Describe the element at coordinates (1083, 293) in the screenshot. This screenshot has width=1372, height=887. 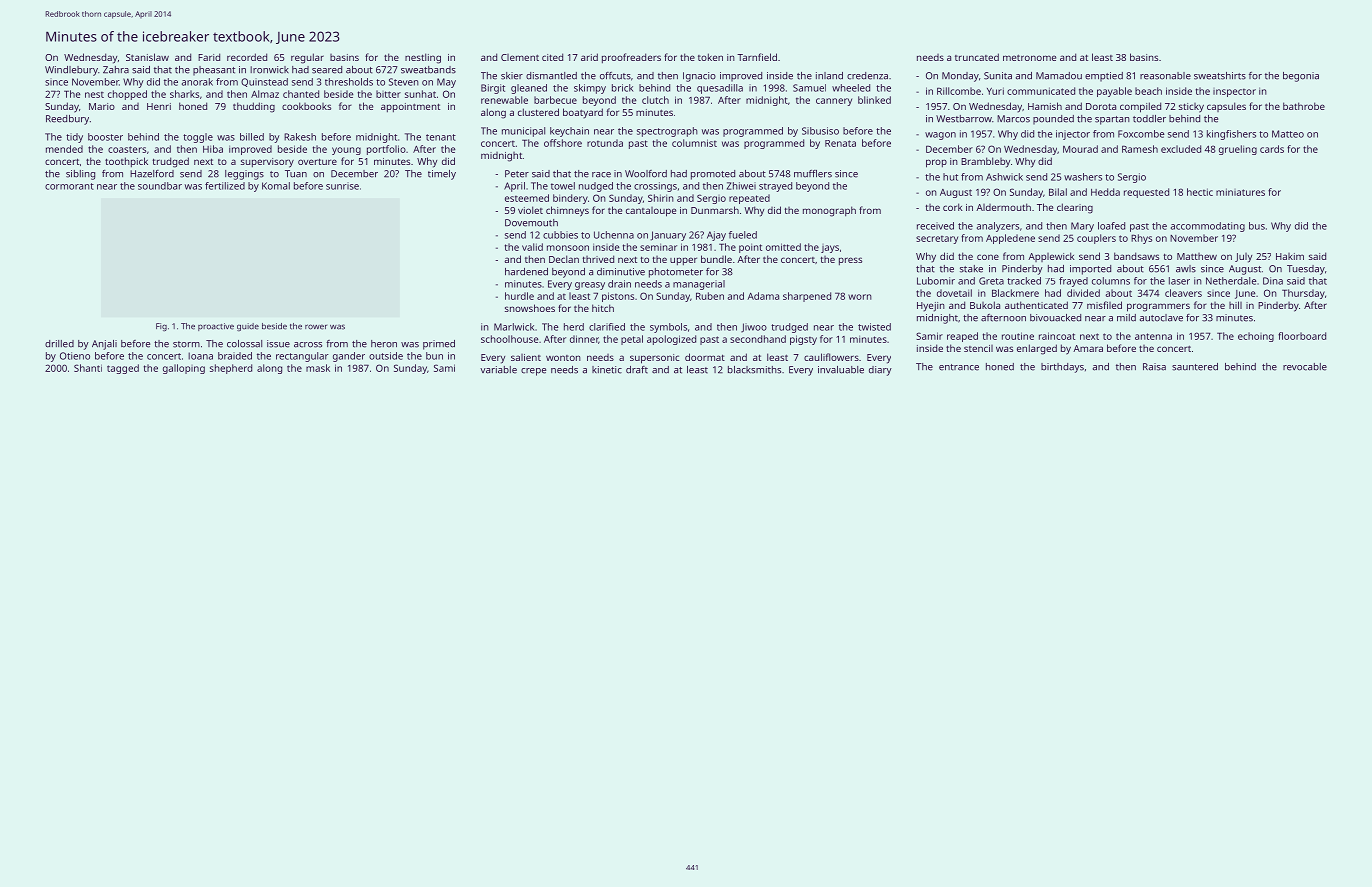
I see `divided` at that location.
